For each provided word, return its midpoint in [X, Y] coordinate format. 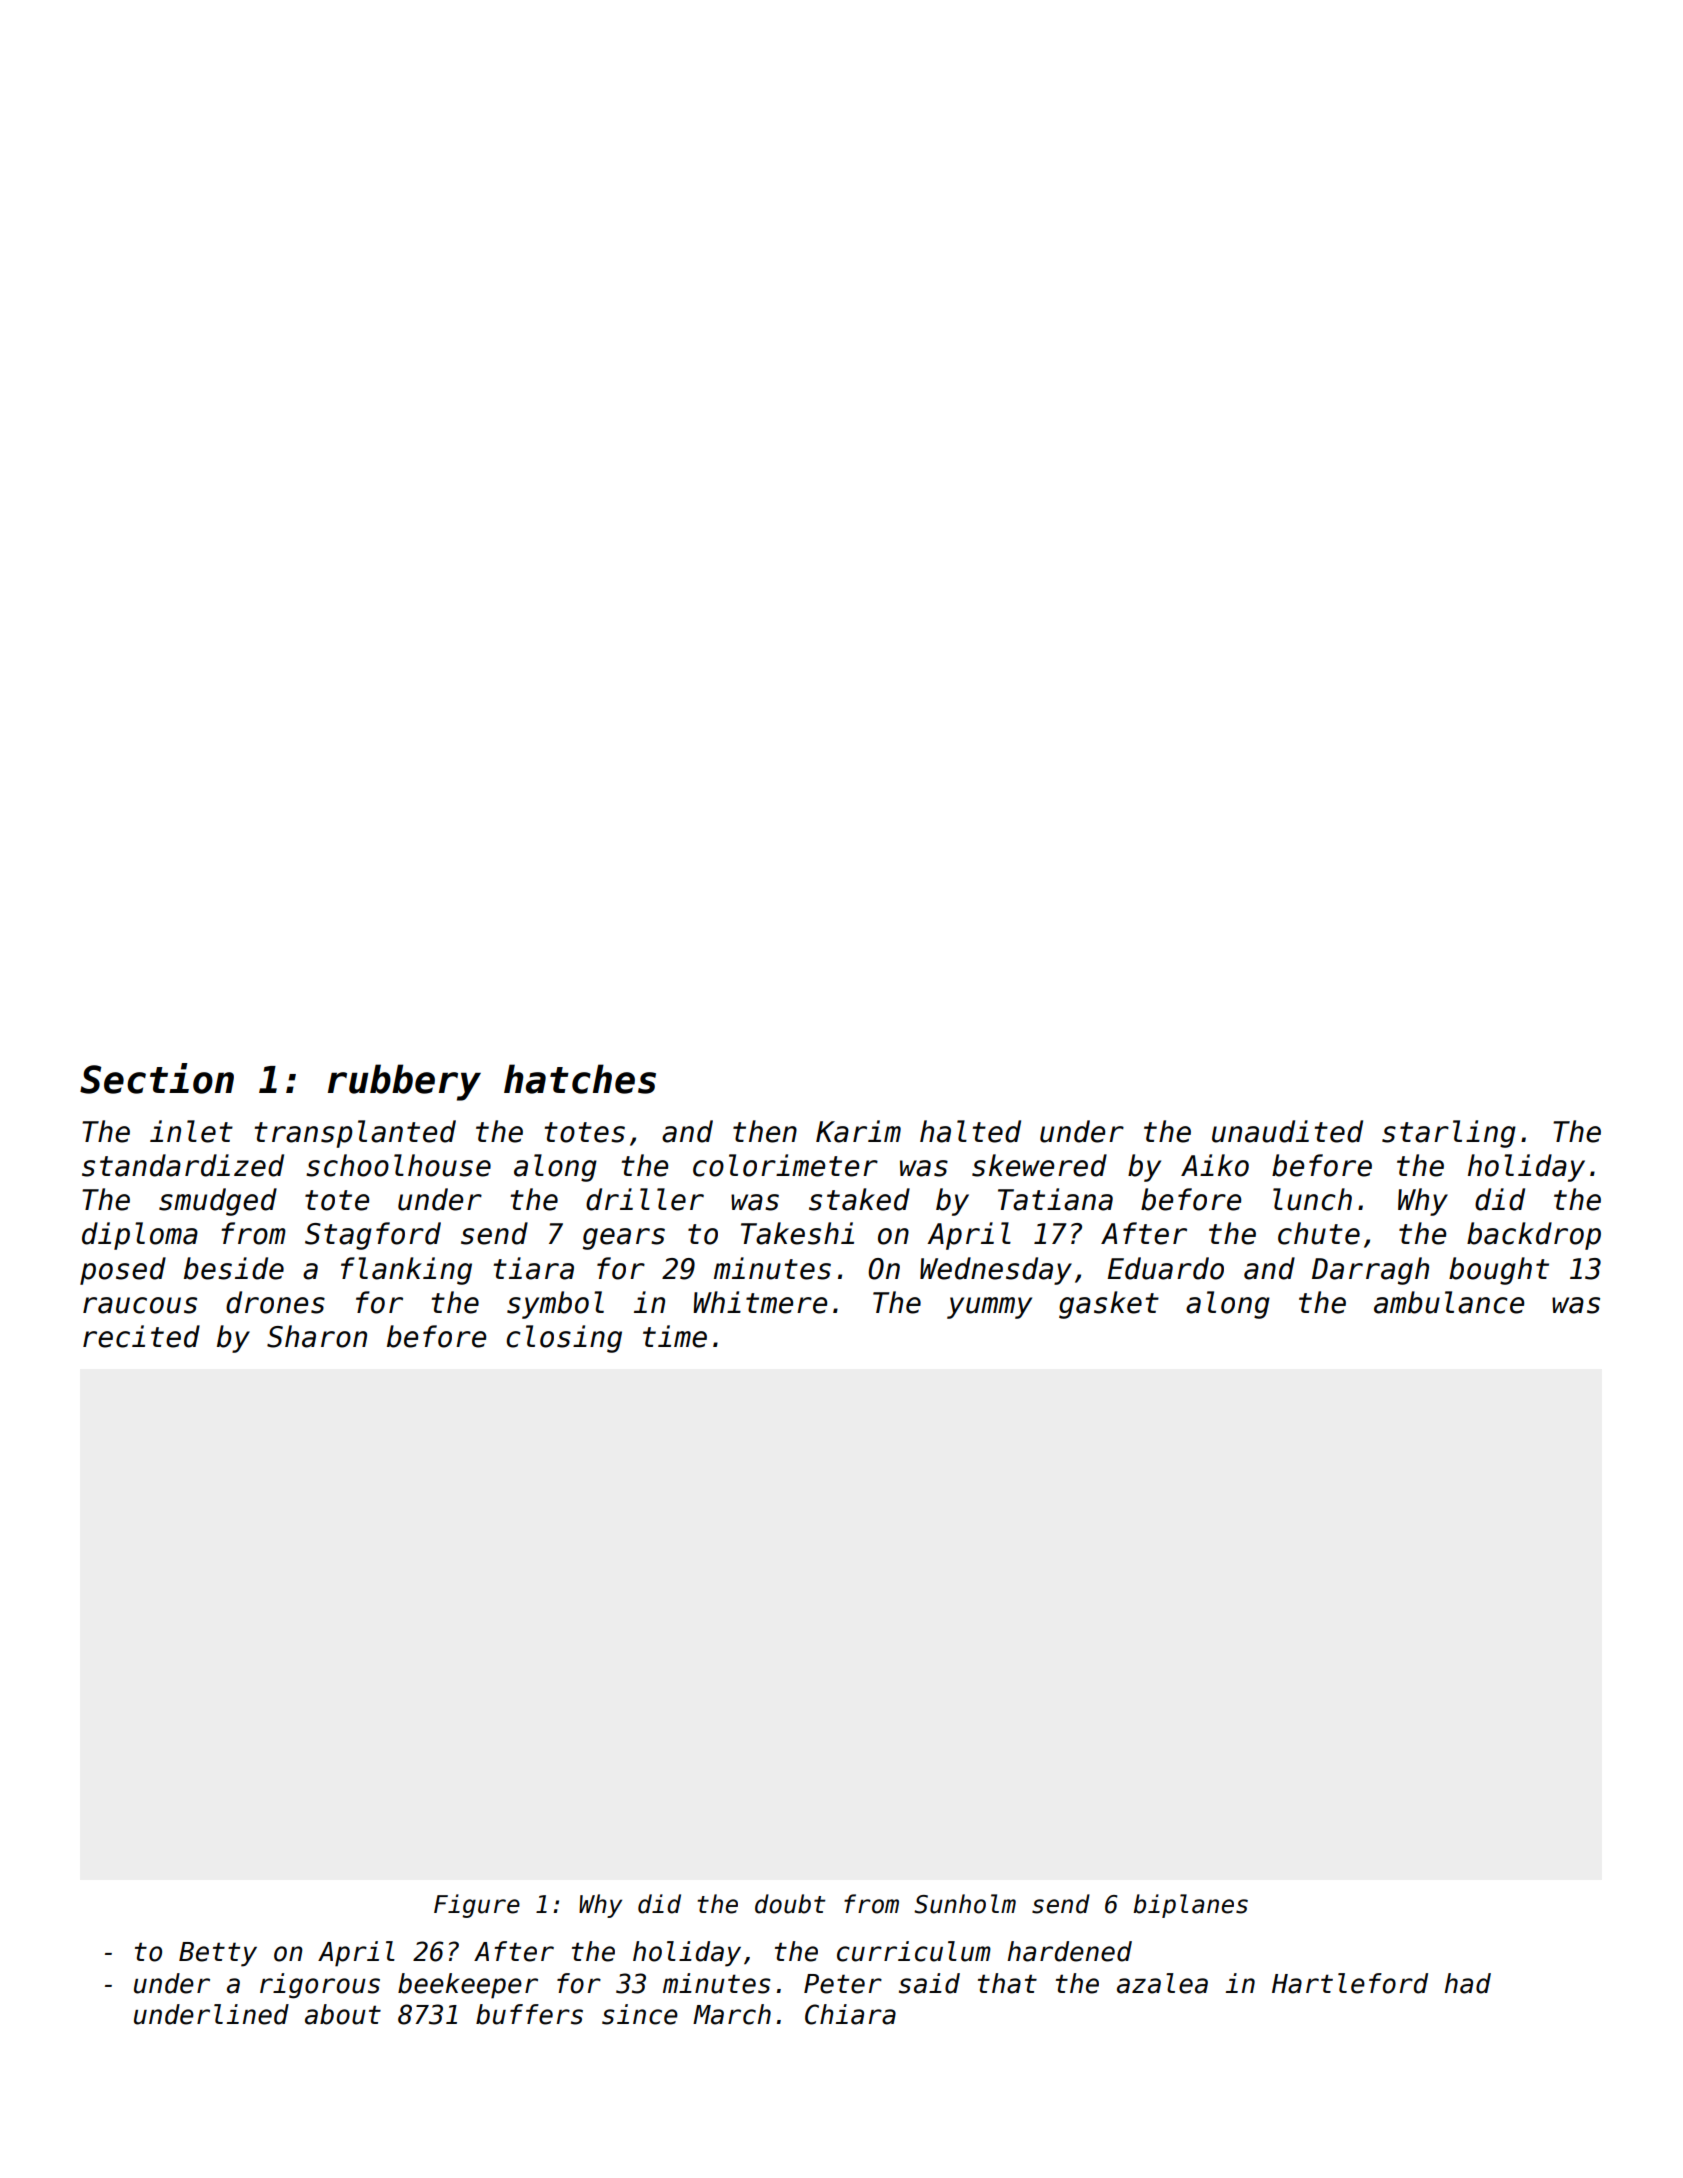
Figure [477, 1906]
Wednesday [996, 1271]
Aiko [1215, 1165]
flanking [406, 1271]
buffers [529, 2014]
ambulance [1449, 1302]
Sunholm [965, 1904]
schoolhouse [398, 1165]
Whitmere [760, 1302]
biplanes [1190, 1906]
